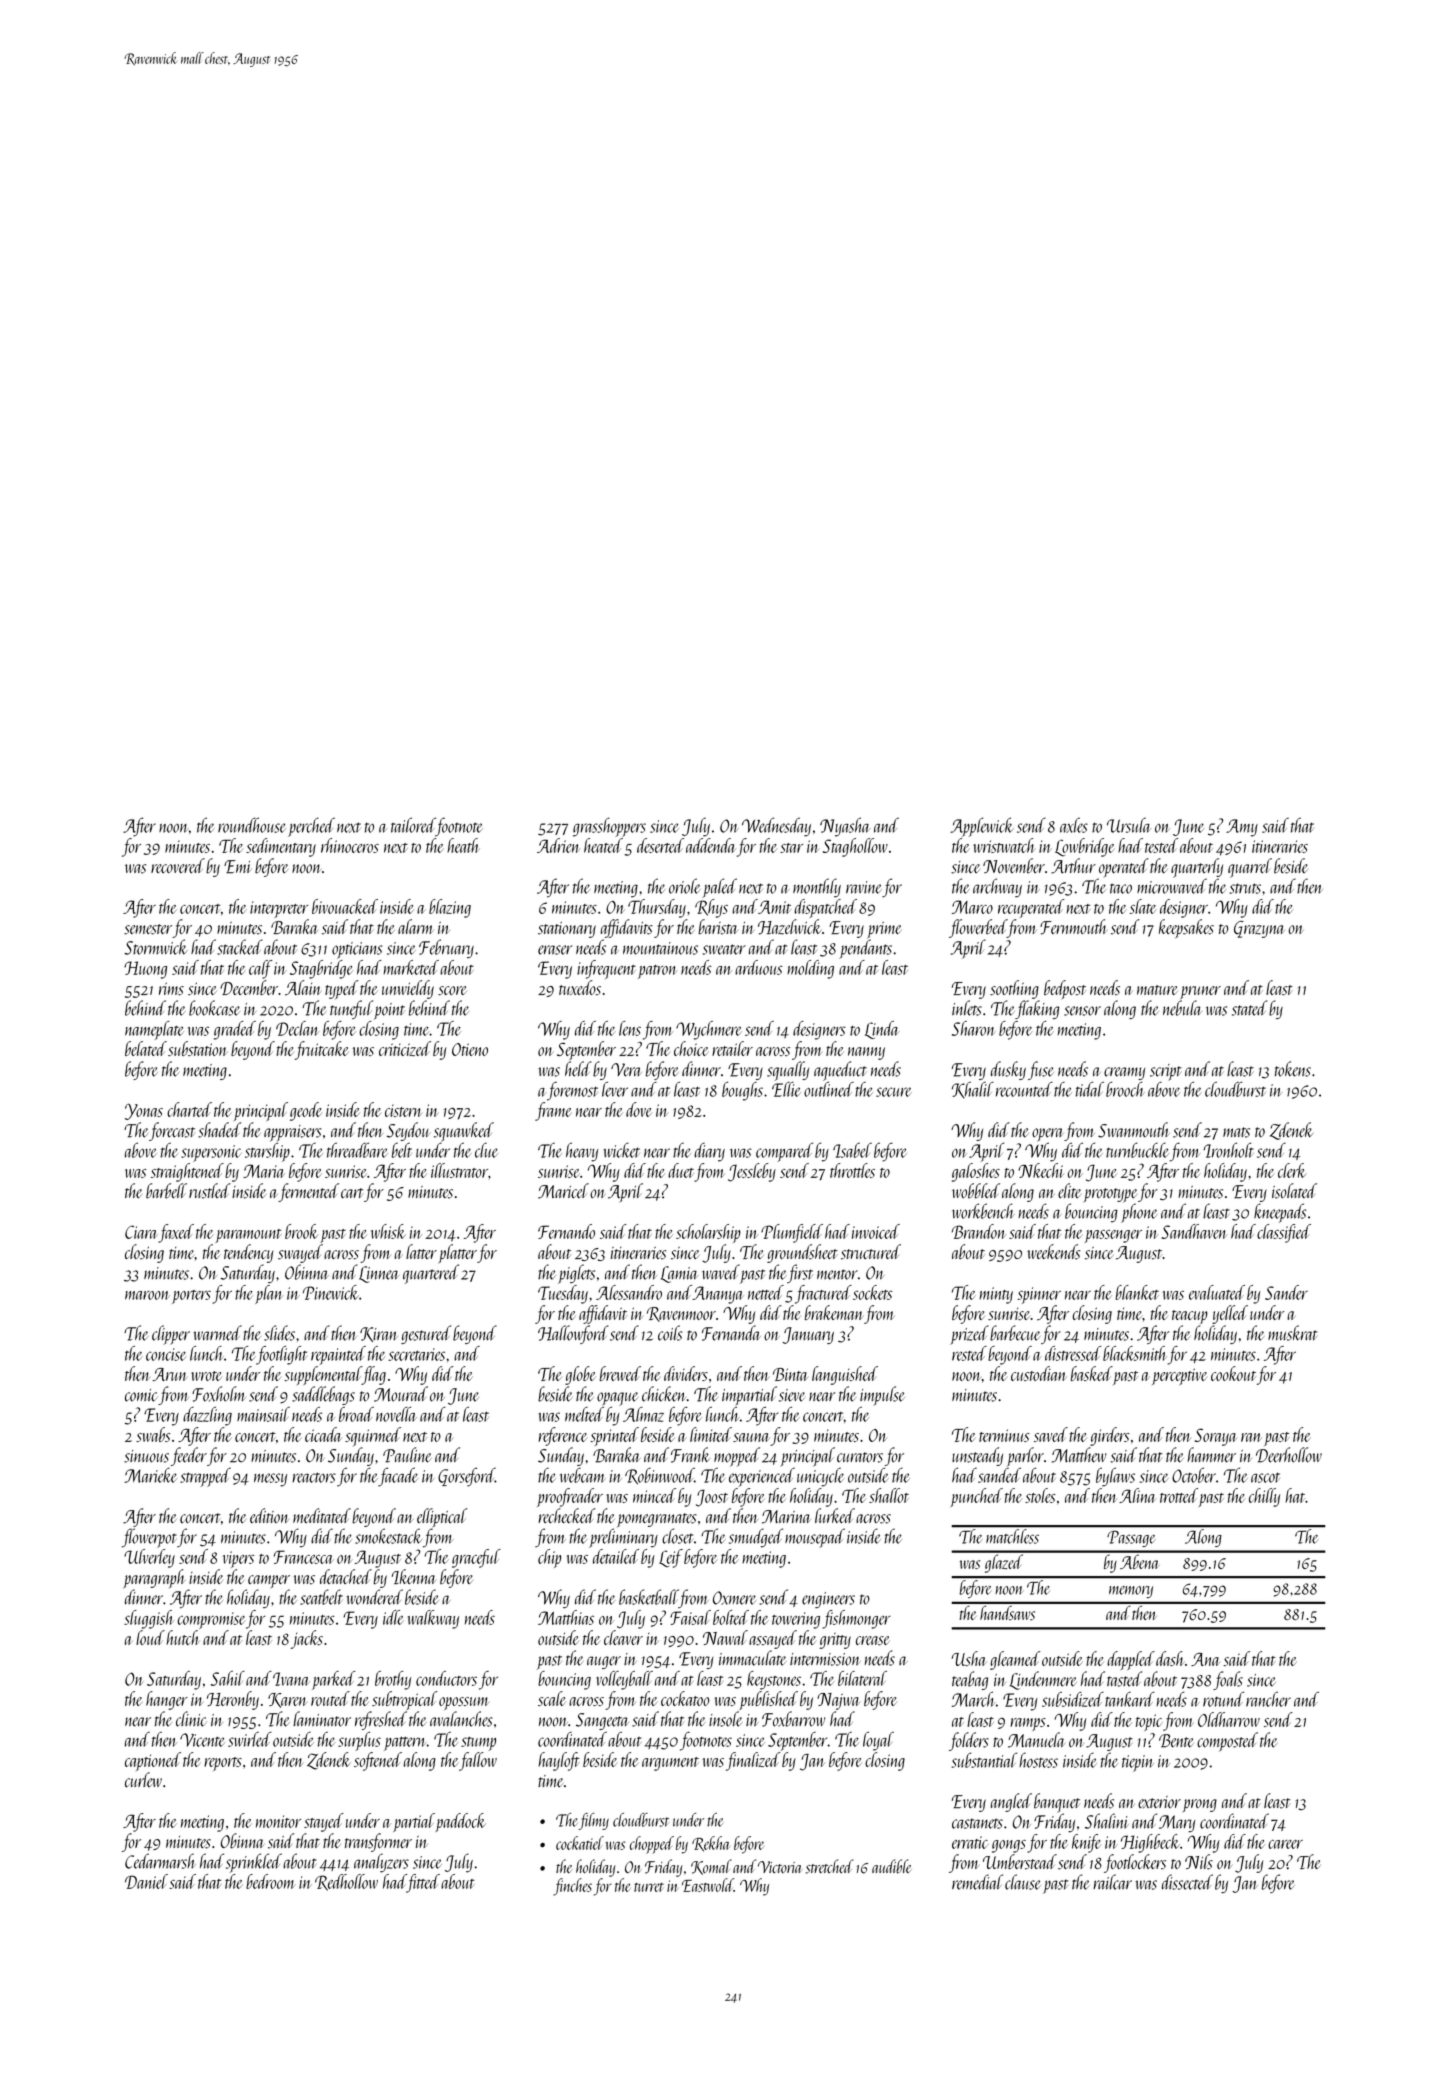 The height and width of the screenshot is (2100, 1450). Describe the element at coordinates (609, 827) in the screenshot. I see `grasshoppers` at that location.
